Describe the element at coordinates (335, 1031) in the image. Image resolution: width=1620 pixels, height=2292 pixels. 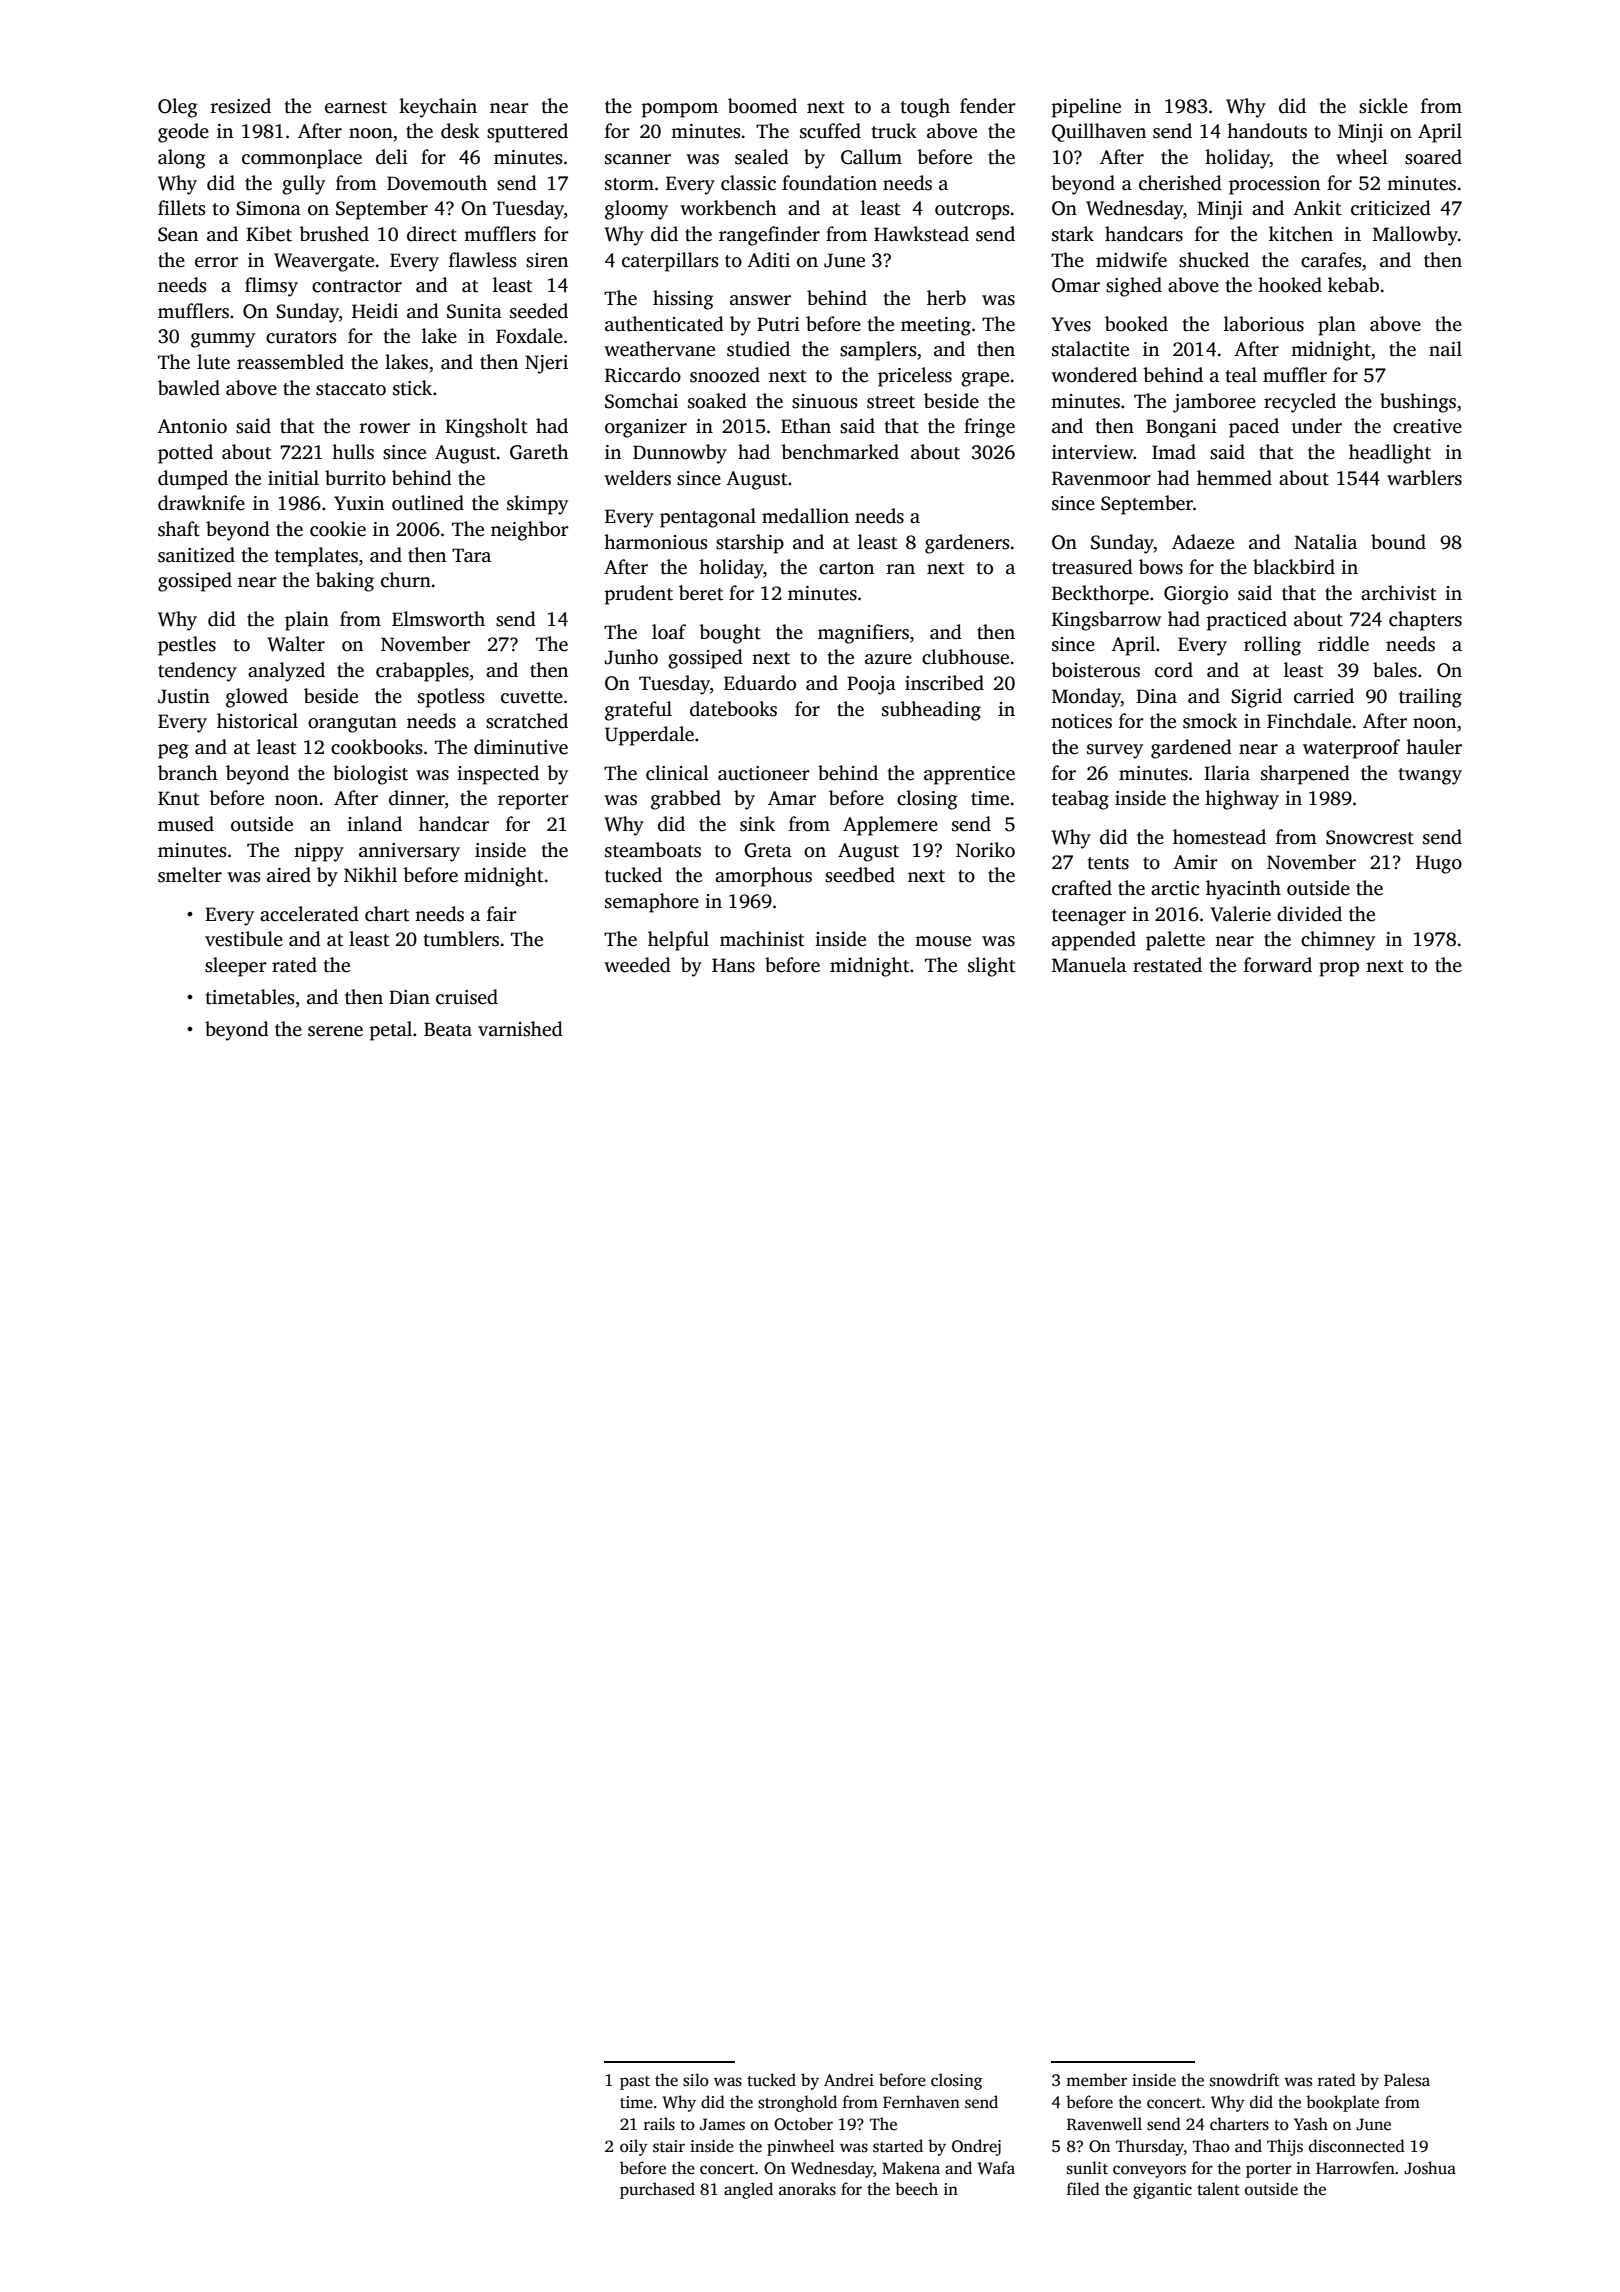
I see `serene` at that location.
